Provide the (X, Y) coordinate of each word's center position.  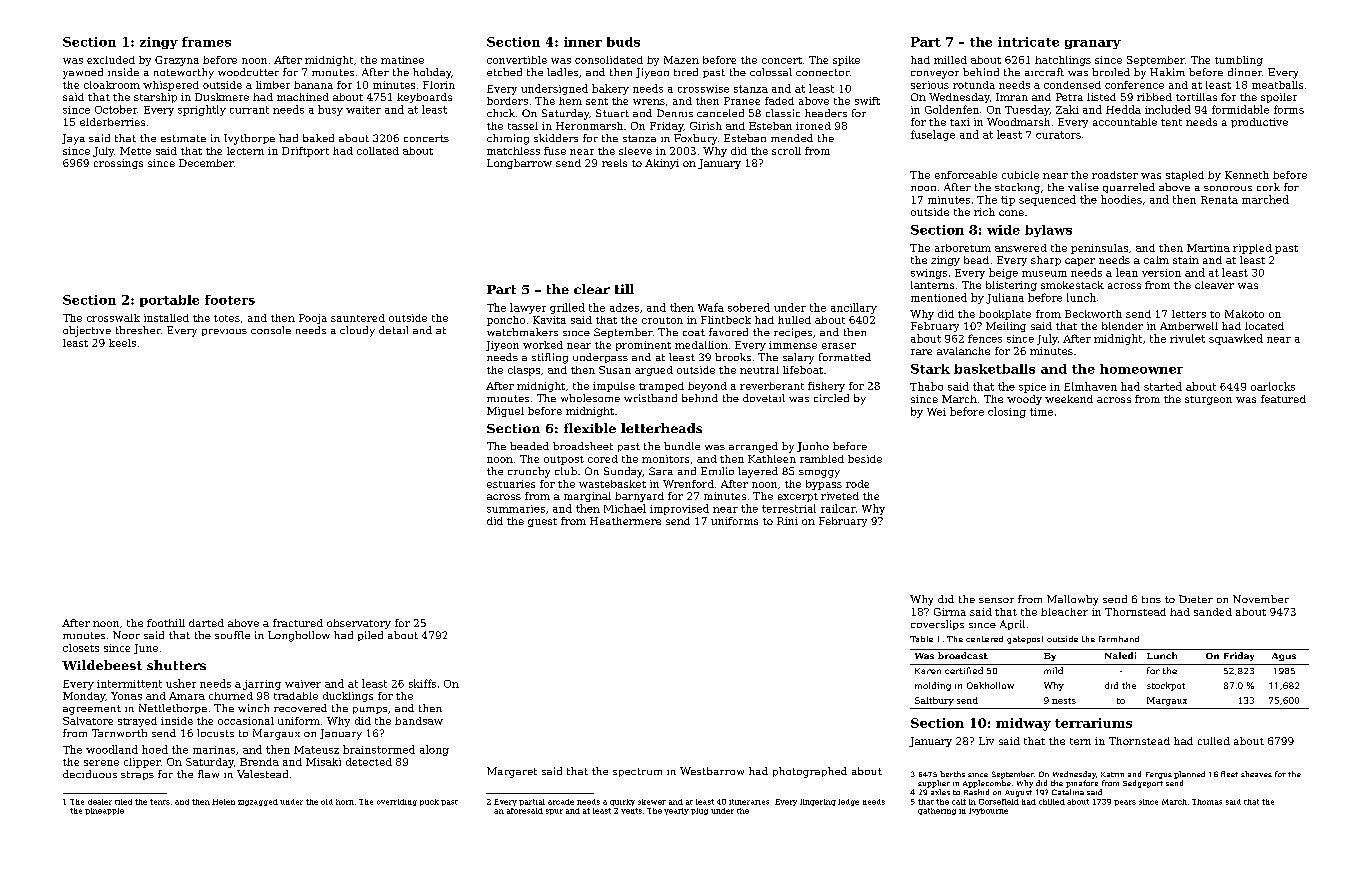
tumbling (1239, 61)
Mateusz (316, 750)
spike (846, 61)
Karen (928, 671)
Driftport (305, 152)
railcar (838, 508)
